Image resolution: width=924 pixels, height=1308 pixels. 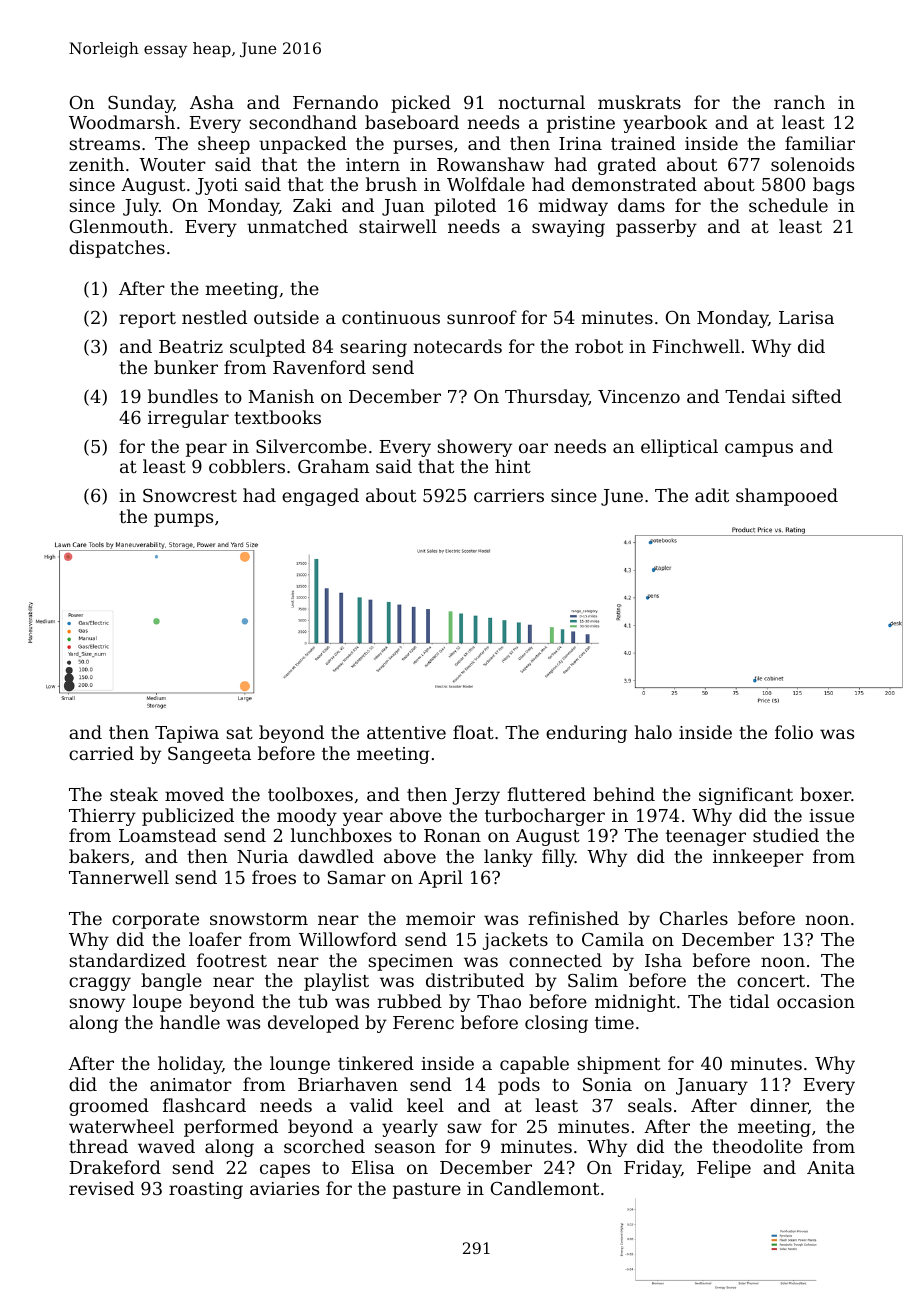 What do you see at coordinates (341, 835) in the screenshot?
I see `lunchboxes` at bounding box center [341, 835].
